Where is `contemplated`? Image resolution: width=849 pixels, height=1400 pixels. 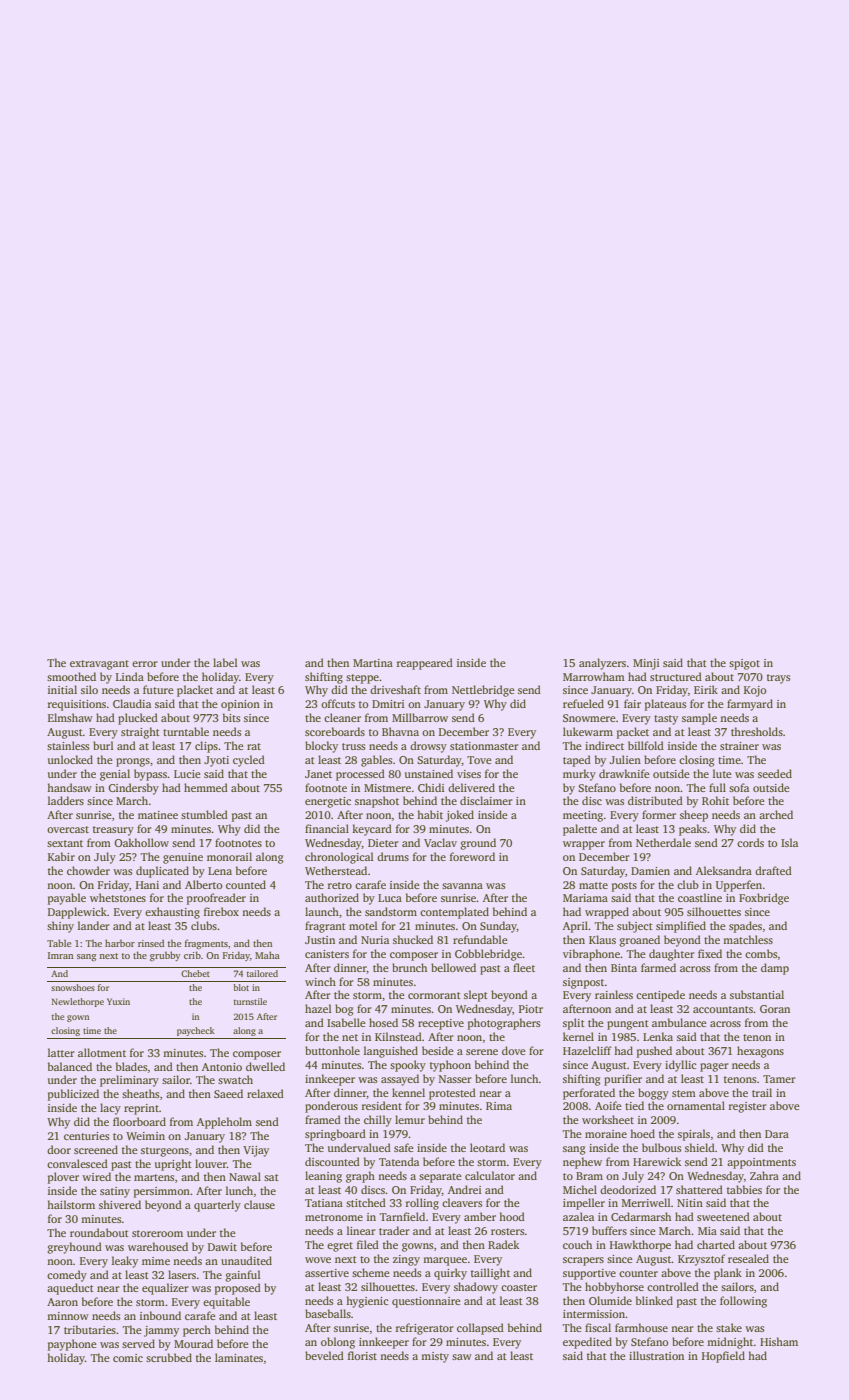
contemplated is located at coordinates (454, 913).
